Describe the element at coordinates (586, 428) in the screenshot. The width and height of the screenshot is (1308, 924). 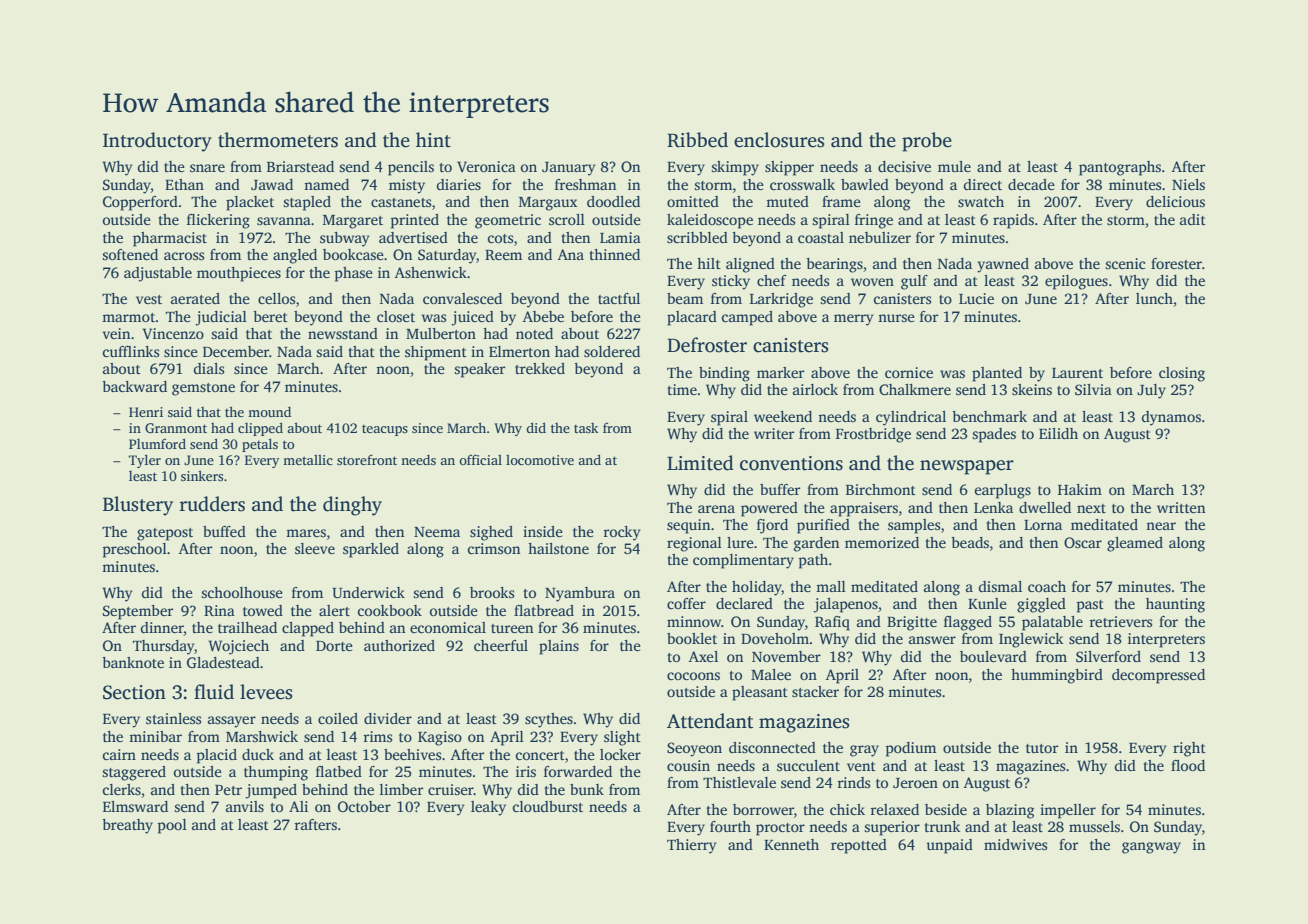
I see `task` at that location.
